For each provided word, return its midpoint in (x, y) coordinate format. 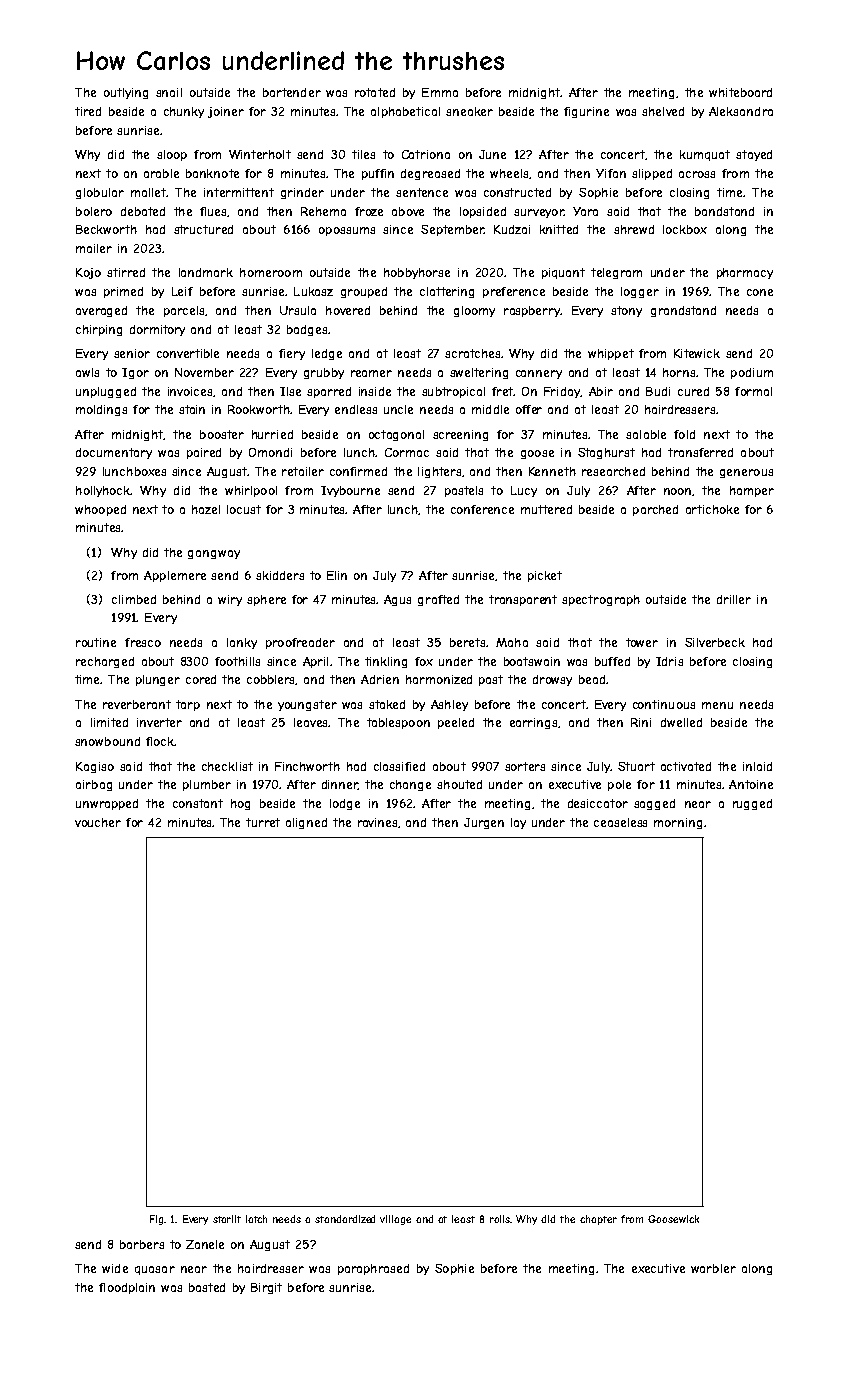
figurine (586, 112)
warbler (713, 1268)
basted (207, 1287)
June (492, 154)
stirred (126, 272)
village (395, 1220)
